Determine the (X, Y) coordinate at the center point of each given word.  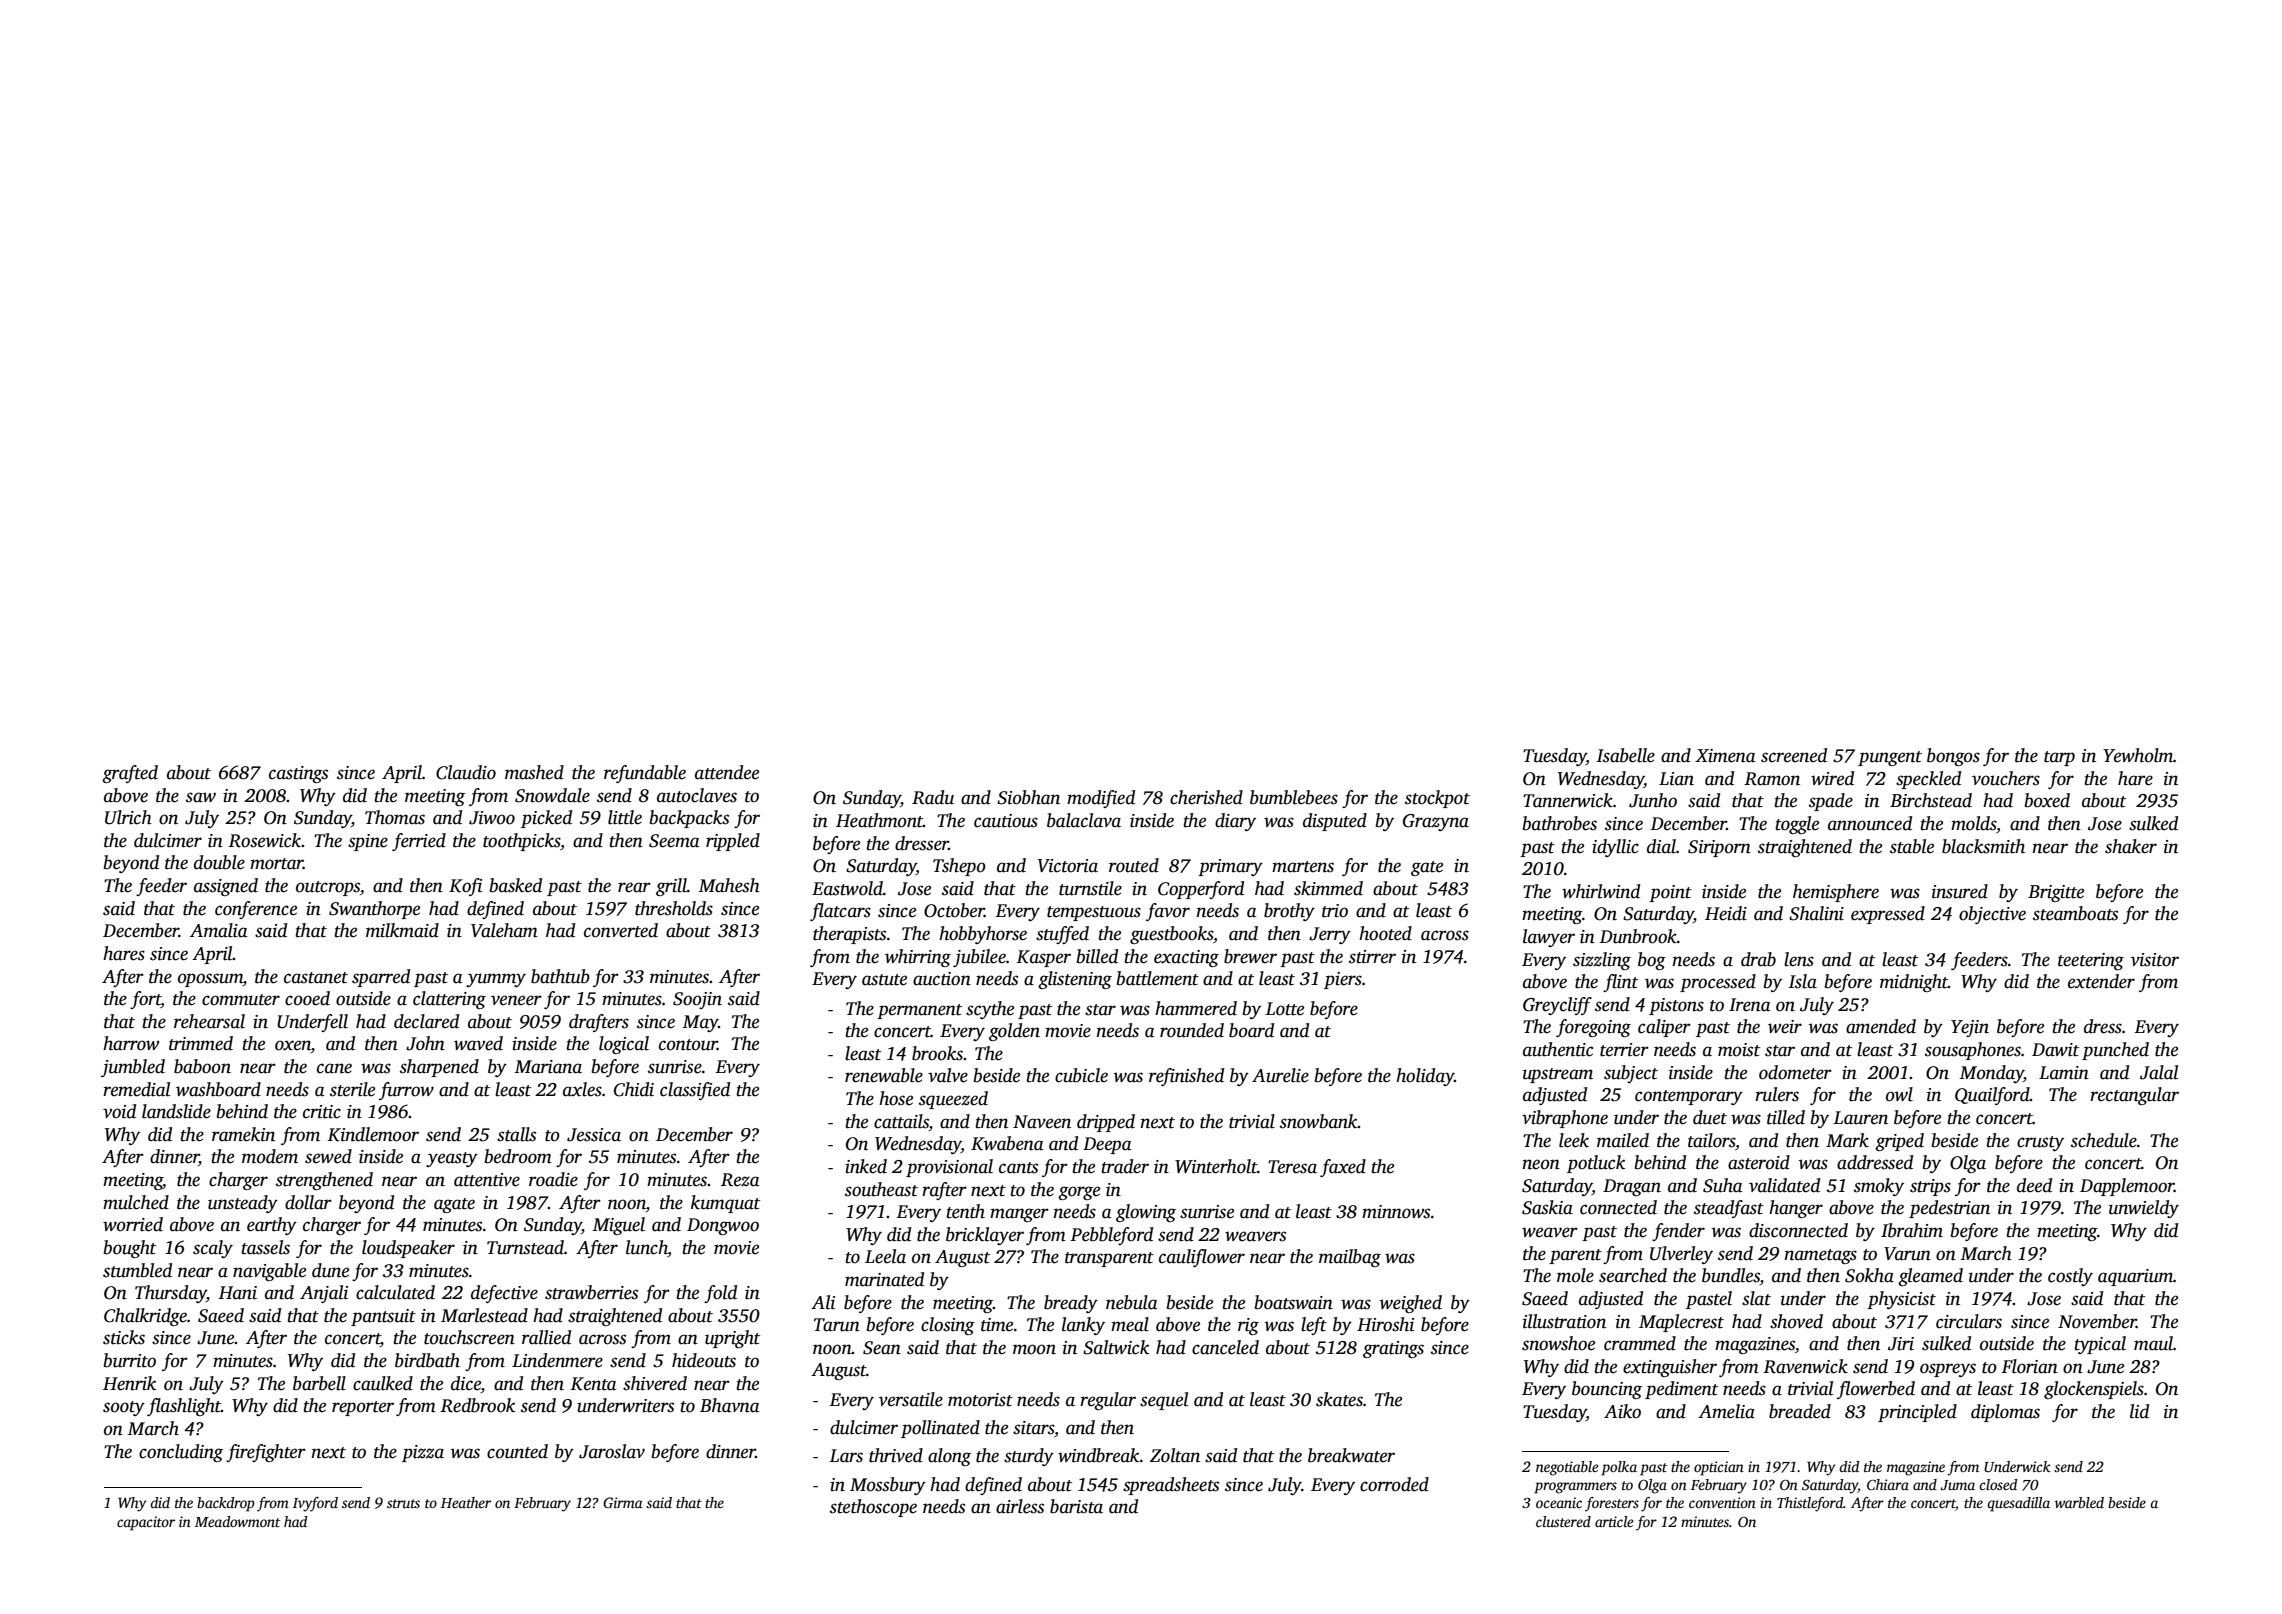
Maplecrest (1681, 1323)
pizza (423, 1453)
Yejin (1970, 1028)
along (949, 1457)
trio (1335, 911)
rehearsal (209, 1021)
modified (1101, 799)
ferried (419, 842)
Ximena (1725, 756)
